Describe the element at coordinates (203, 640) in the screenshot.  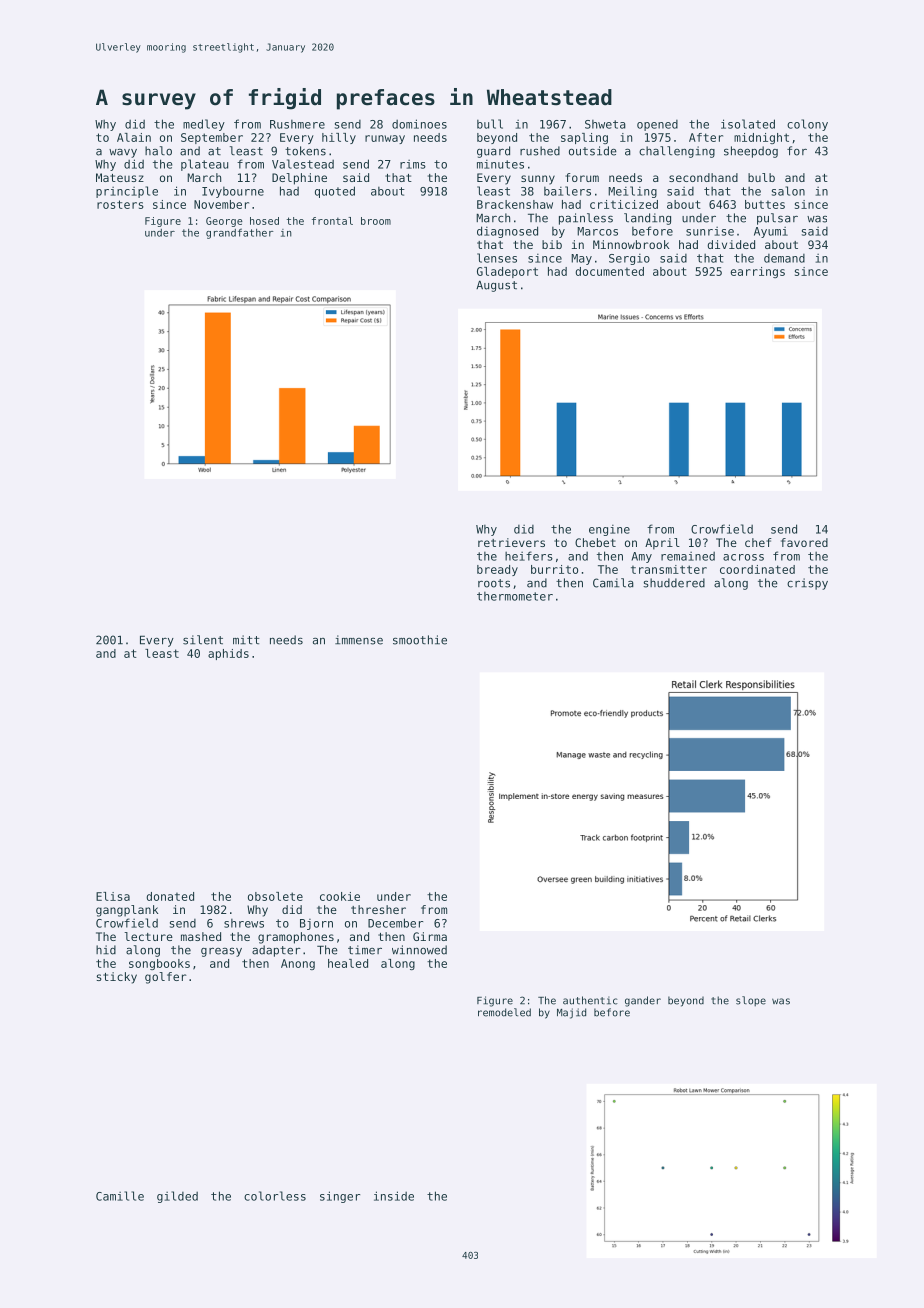
I see `silent` at that location.
